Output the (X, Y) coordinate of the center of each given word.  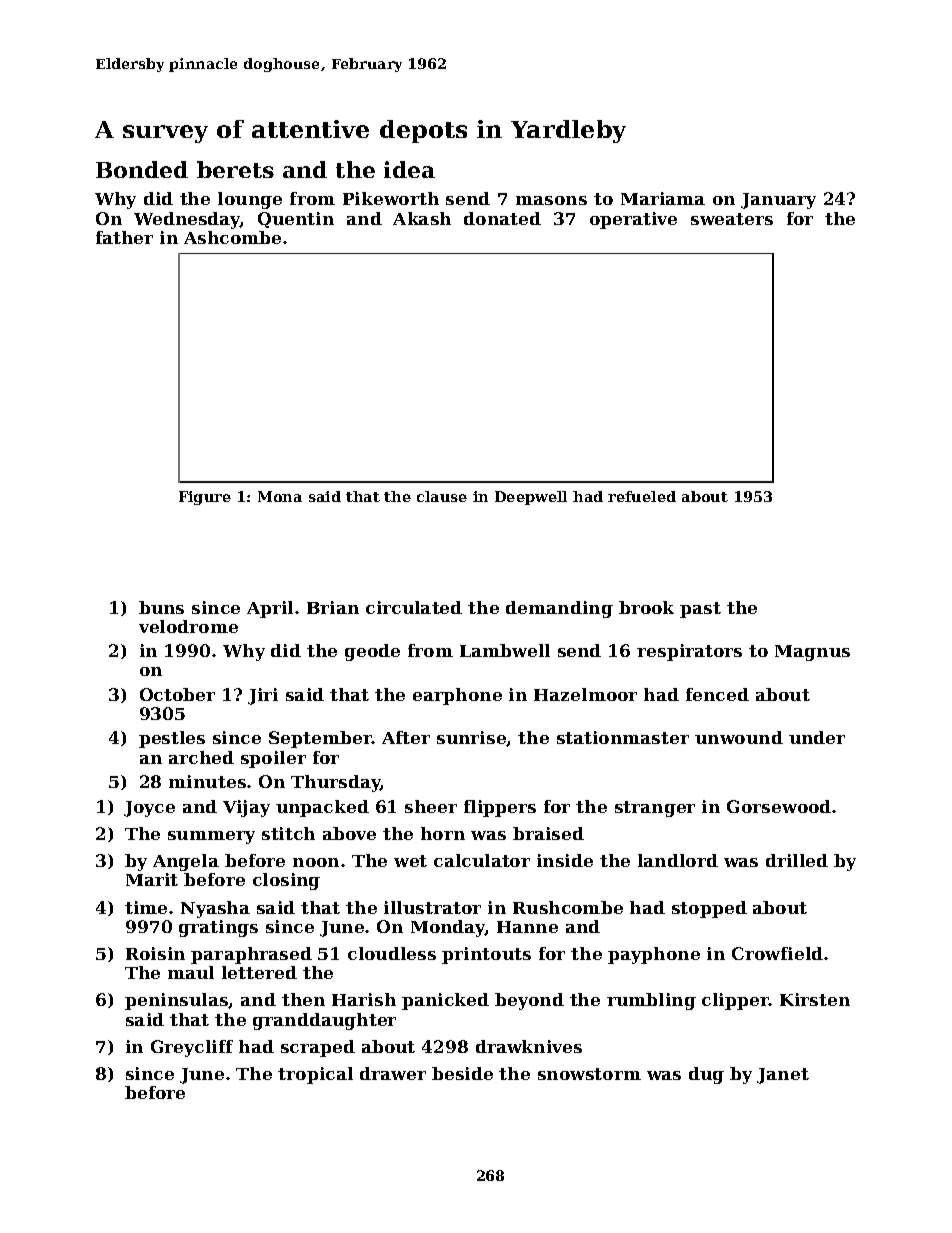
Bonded (142, 169)
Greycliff (192, 1048)
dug (706, 1075)
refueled (642, 496)
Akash (422, 218)
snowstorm (589, 1074)
